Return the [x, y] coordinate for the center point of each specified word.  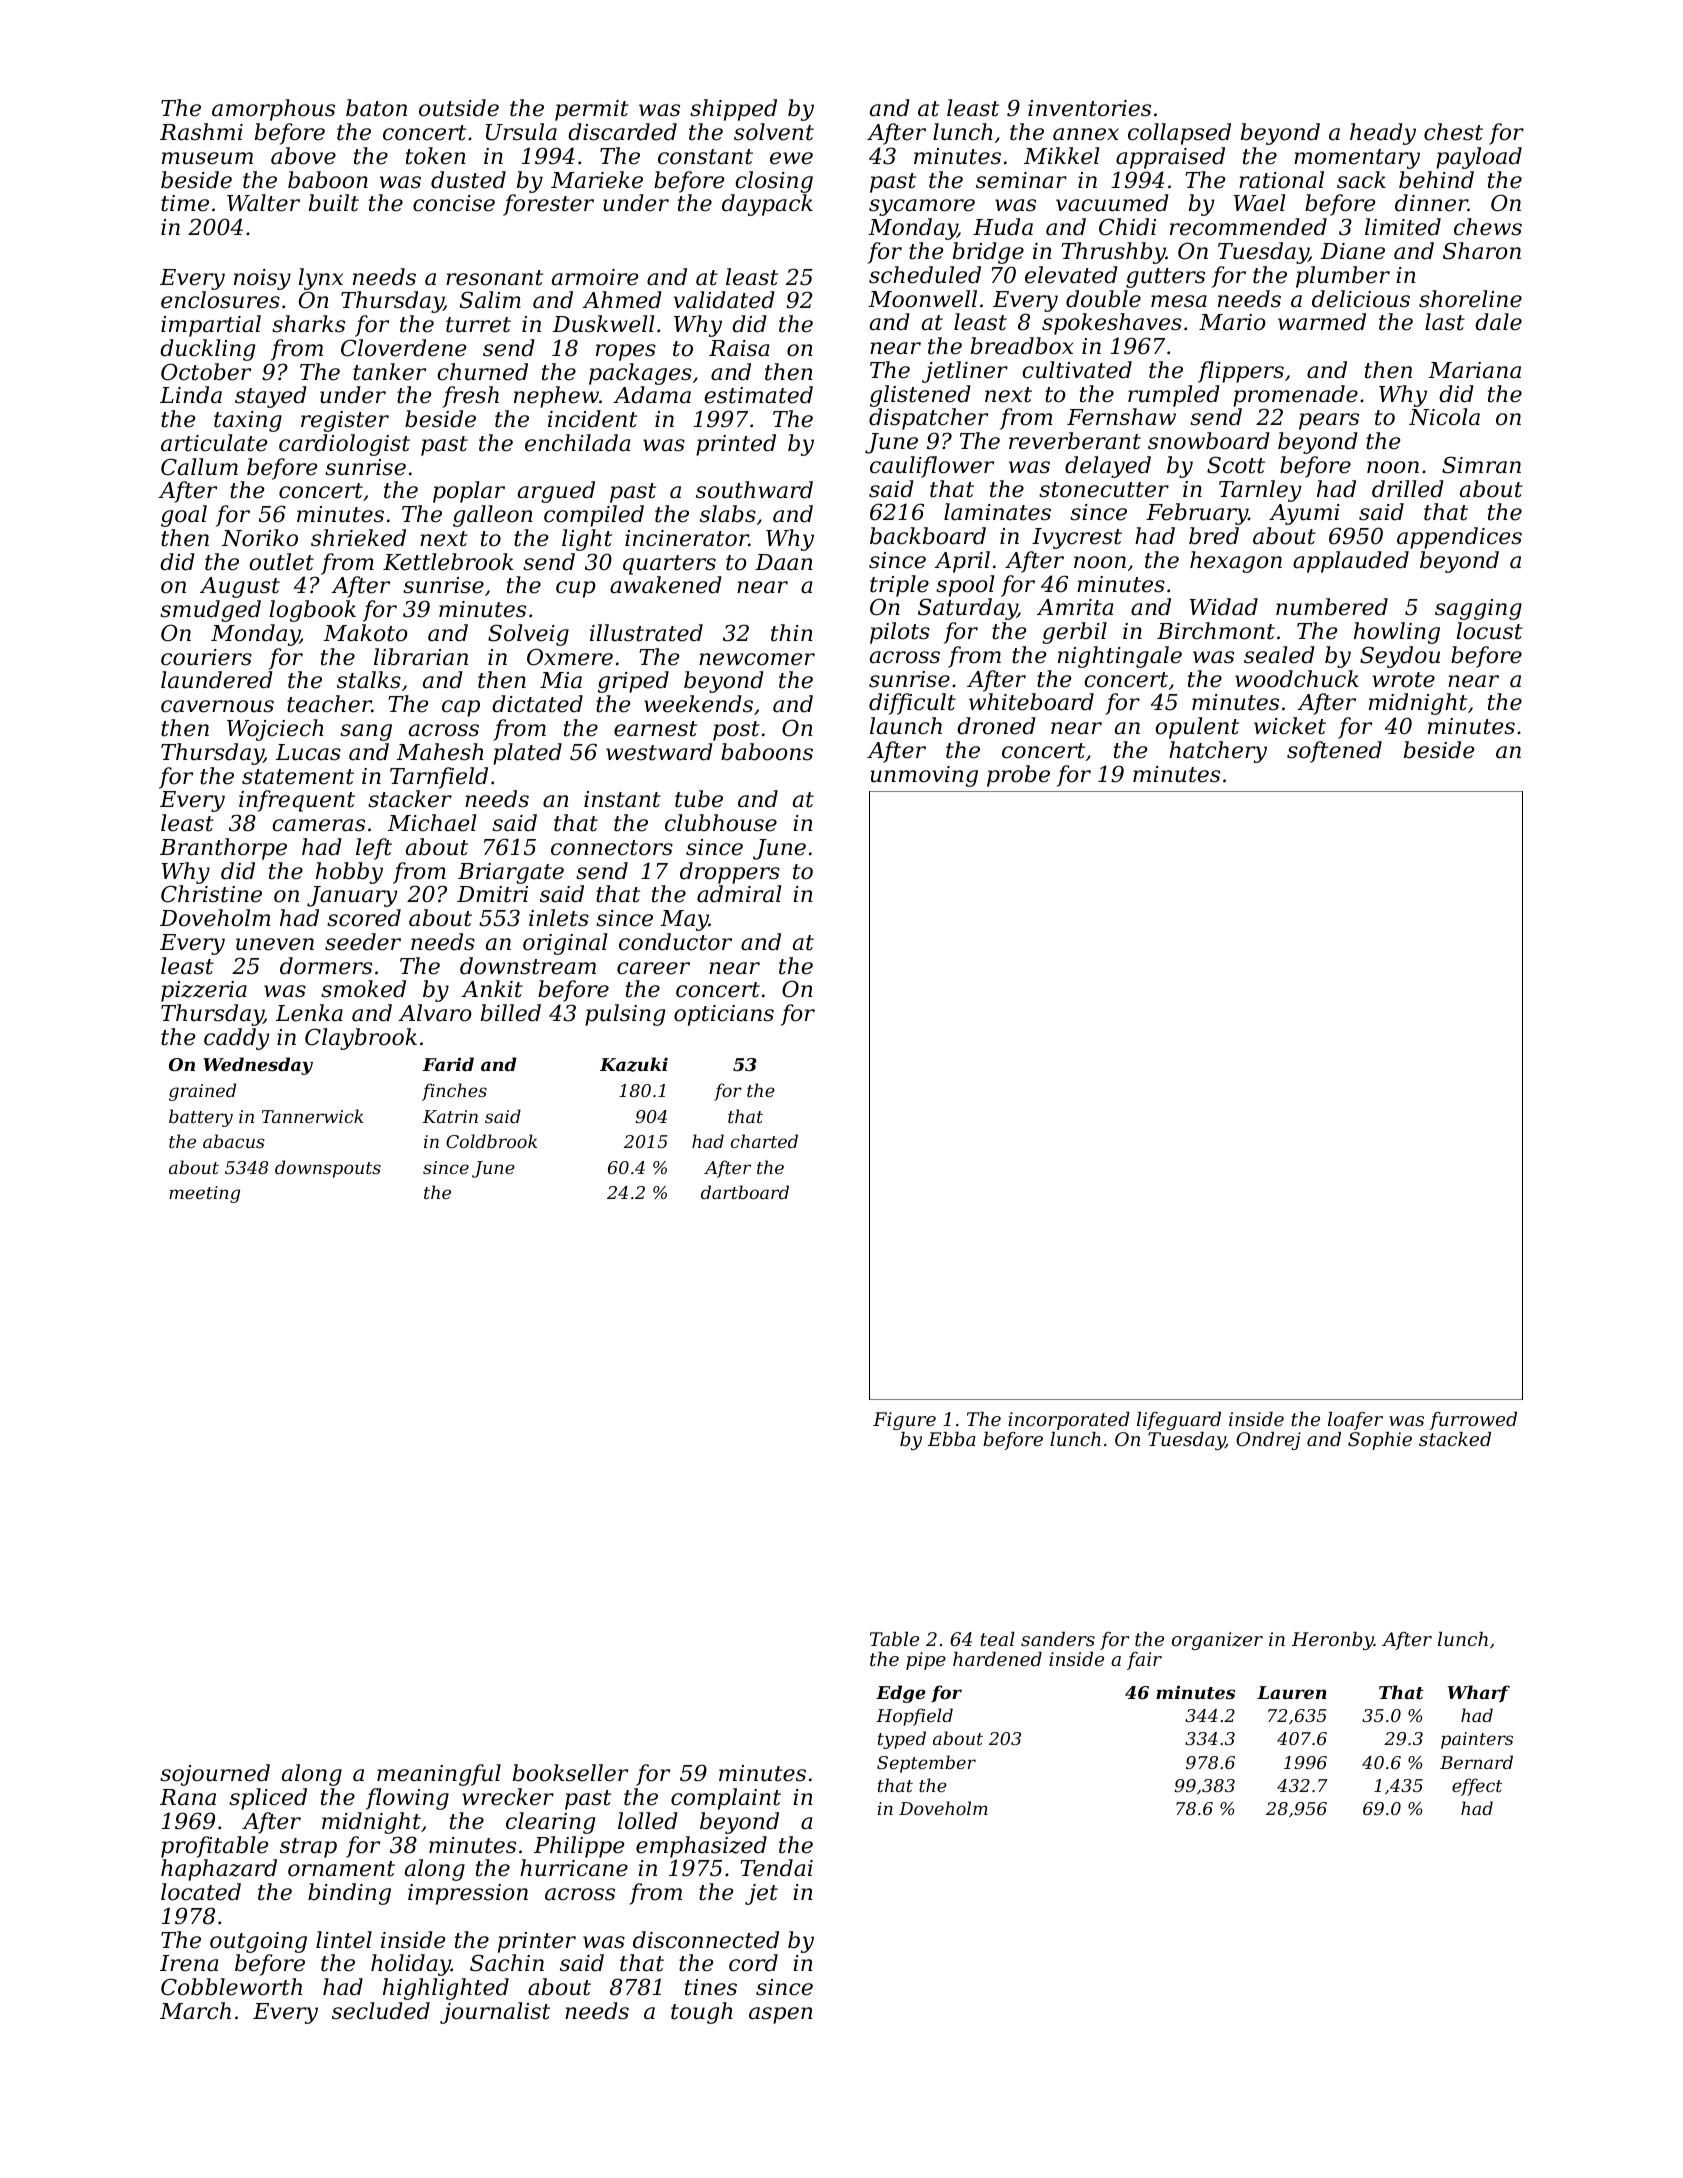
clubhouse [721, 823]
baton [376, 108]
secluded [381, 2011]
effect [1477, 1787]
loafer [1355, 1421]
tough [702, 2013]
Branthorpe [223, 849]
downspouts [328, 1169]
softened [1334, 752]
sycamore [922, 207]
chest [1453, 132]
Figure [904, 1421]
